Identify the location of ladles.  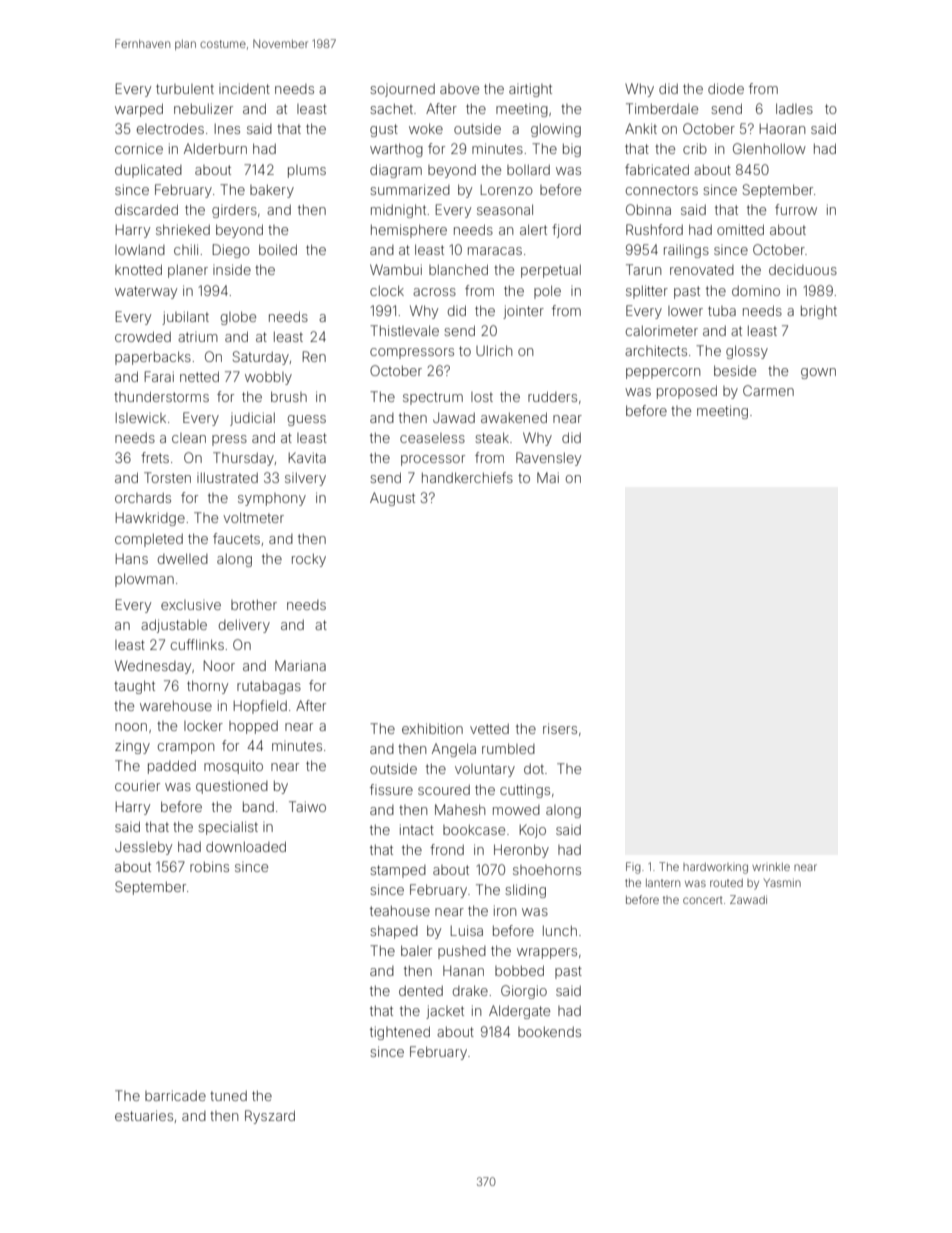
(794, 108).
